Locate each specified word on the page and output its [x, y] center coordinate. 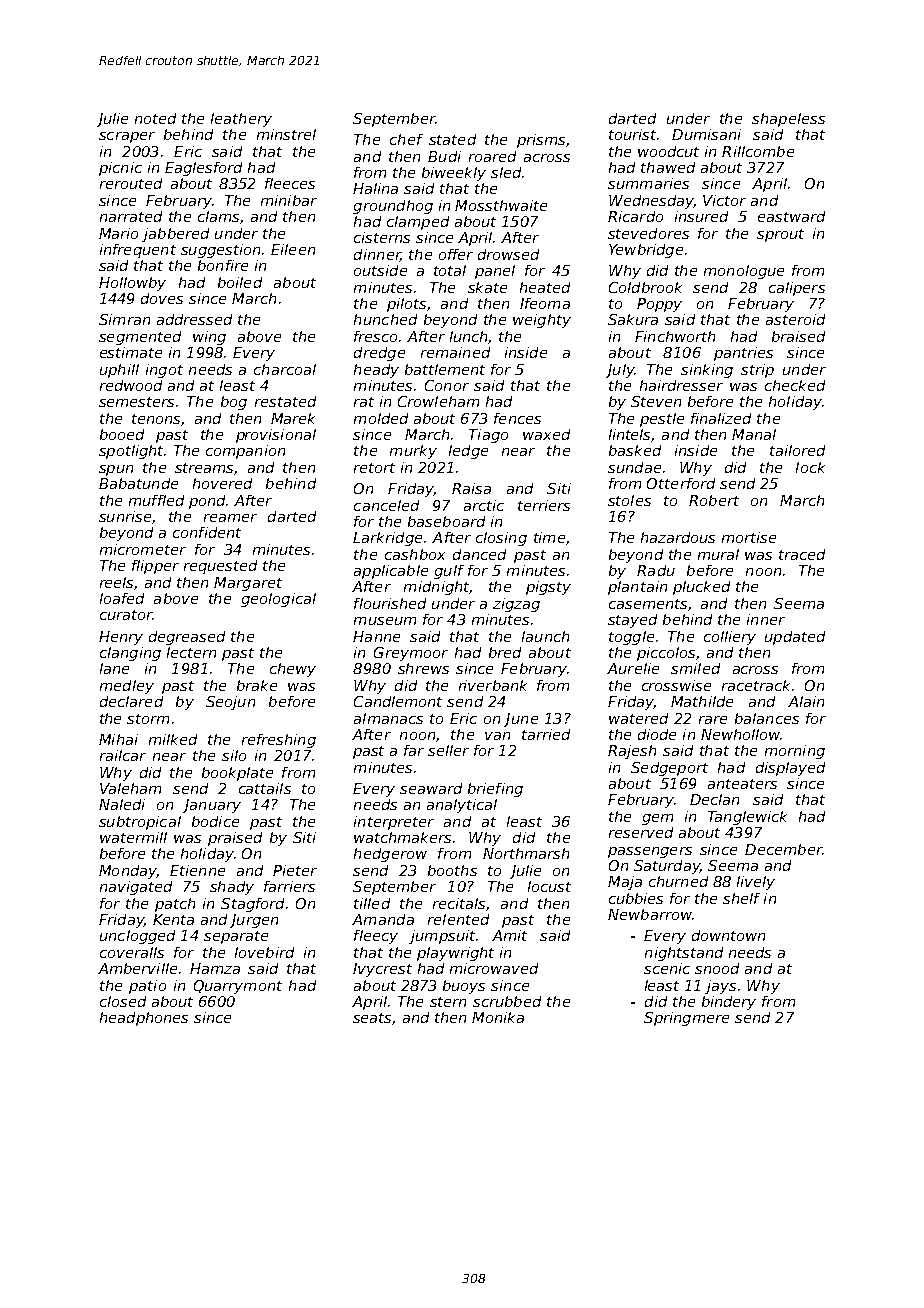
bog [234, 403]
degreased [187, 638]
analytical [462, 806]
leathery [241, 120]
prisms [541, 141]
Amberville [137, 968]
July [620, 371]
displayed [790, 769]
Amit [509, 935]
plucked [701, 588]
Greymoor [411, 654]
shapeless [788, 120]
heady [376, 371]
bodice [215, 821]
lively [756, 883]
